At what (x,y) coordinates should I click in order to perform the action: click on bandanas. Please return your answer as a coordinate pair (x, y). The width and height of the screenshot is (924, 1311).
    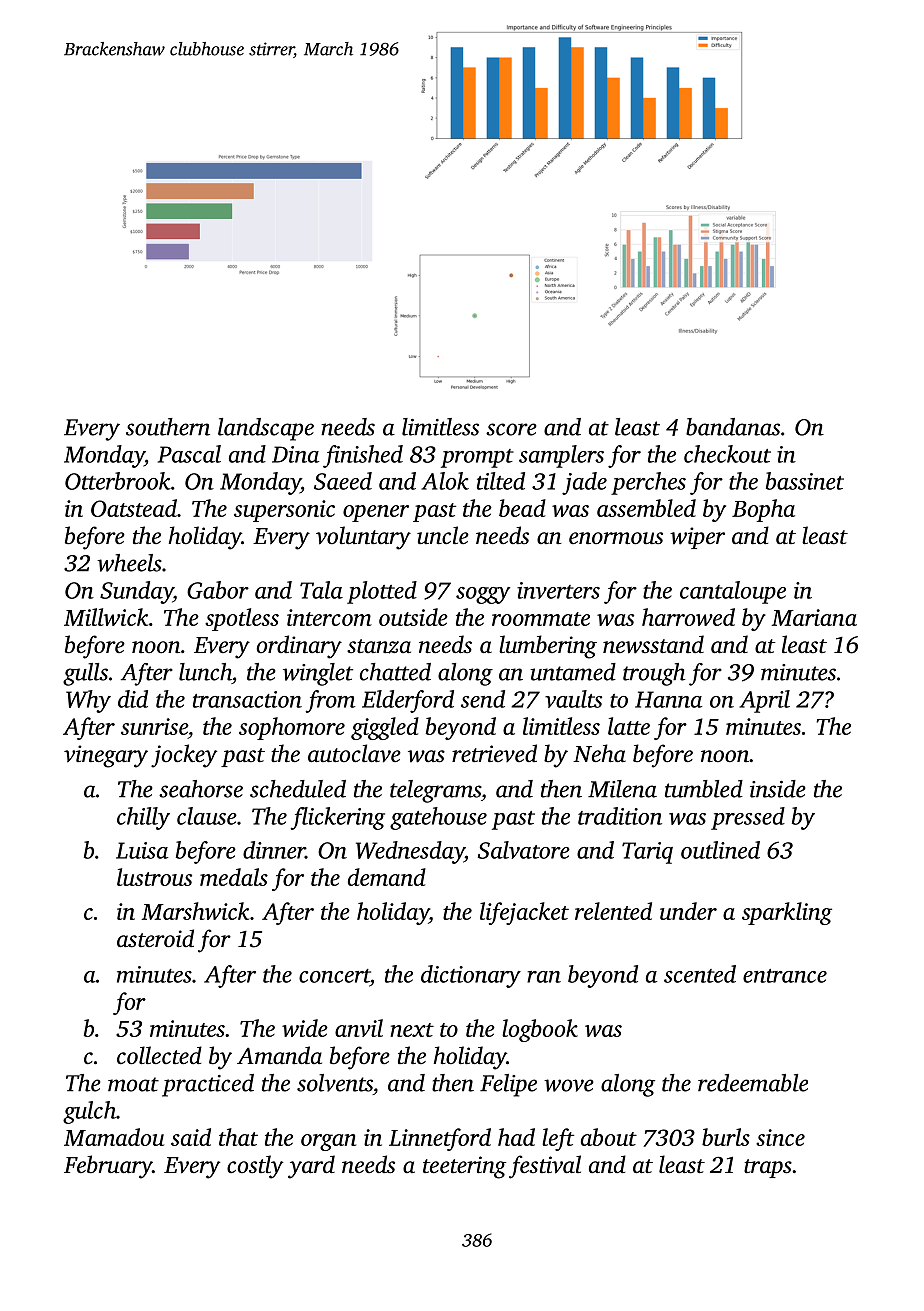
    Looking at the image, I should click on (733, 427).
